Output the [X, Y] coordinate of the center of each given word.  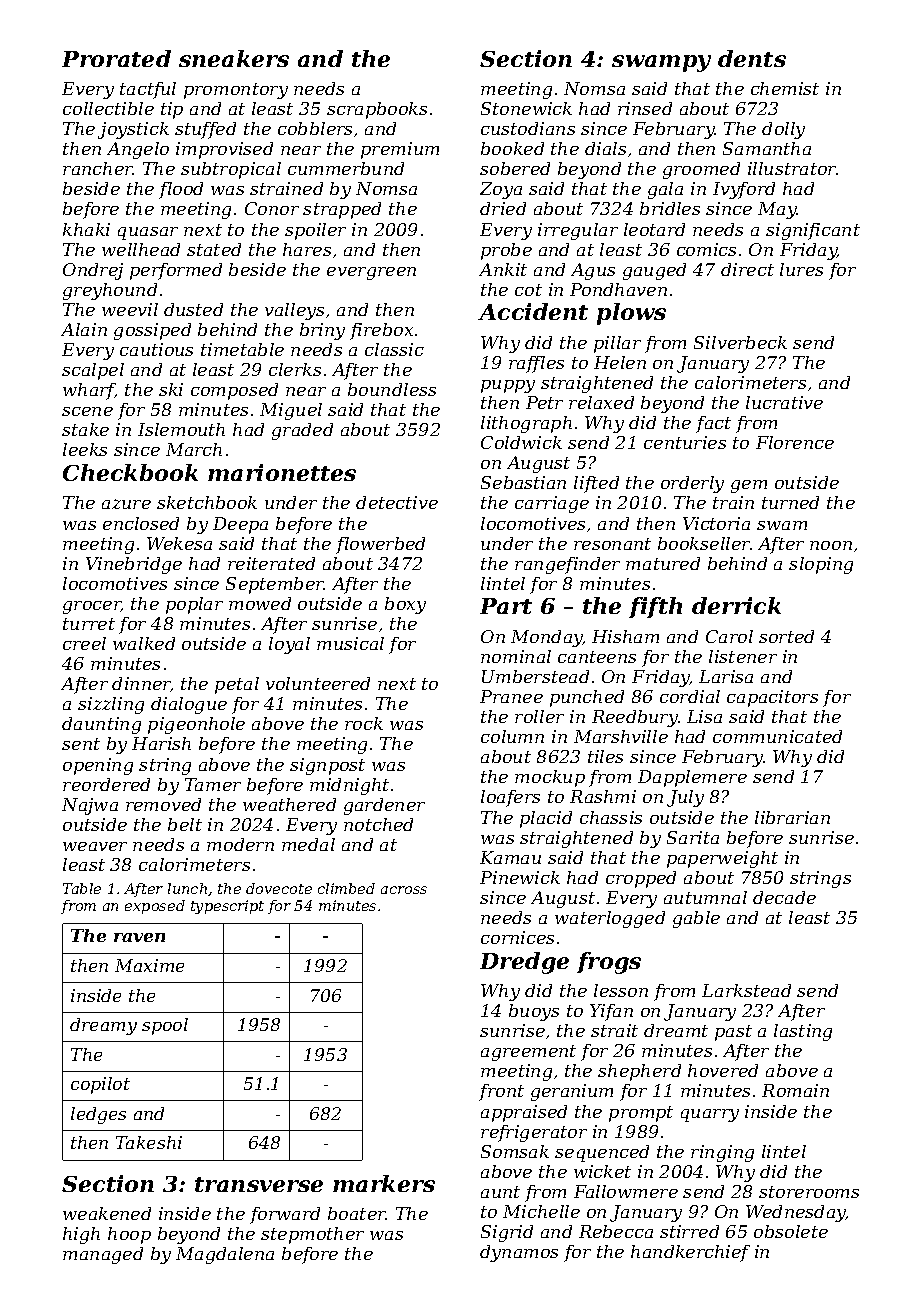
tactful [148, 90]
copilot [100, 1085]
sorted [786, 636]
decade [784, 897]
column [512, 736]
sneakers [234, 58]
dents [752, 58]
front [501, 1092]
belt [185, 824]
